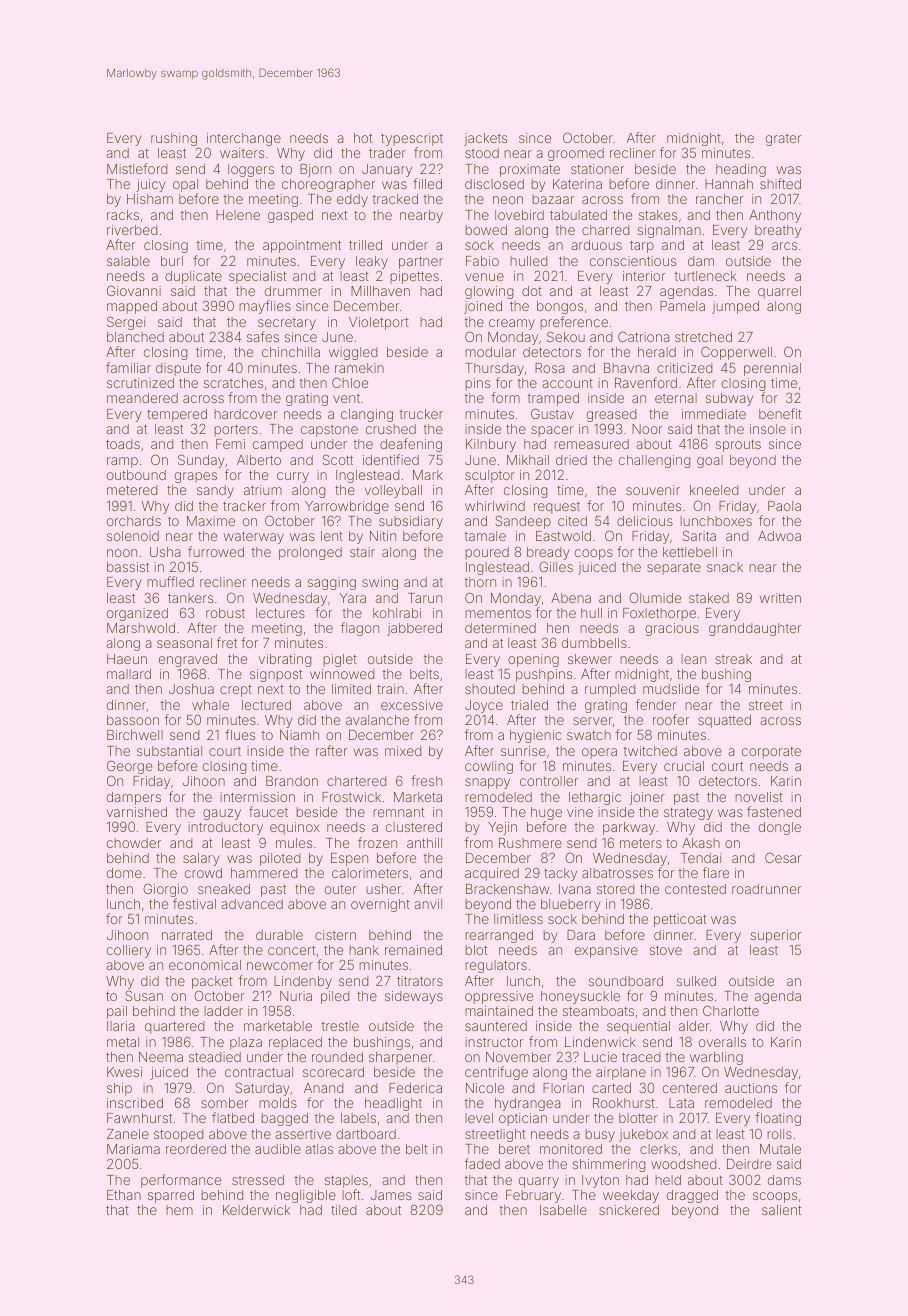  Describe the element at coordinates (343, 1210) in the document. I see `tiled` at that location.
